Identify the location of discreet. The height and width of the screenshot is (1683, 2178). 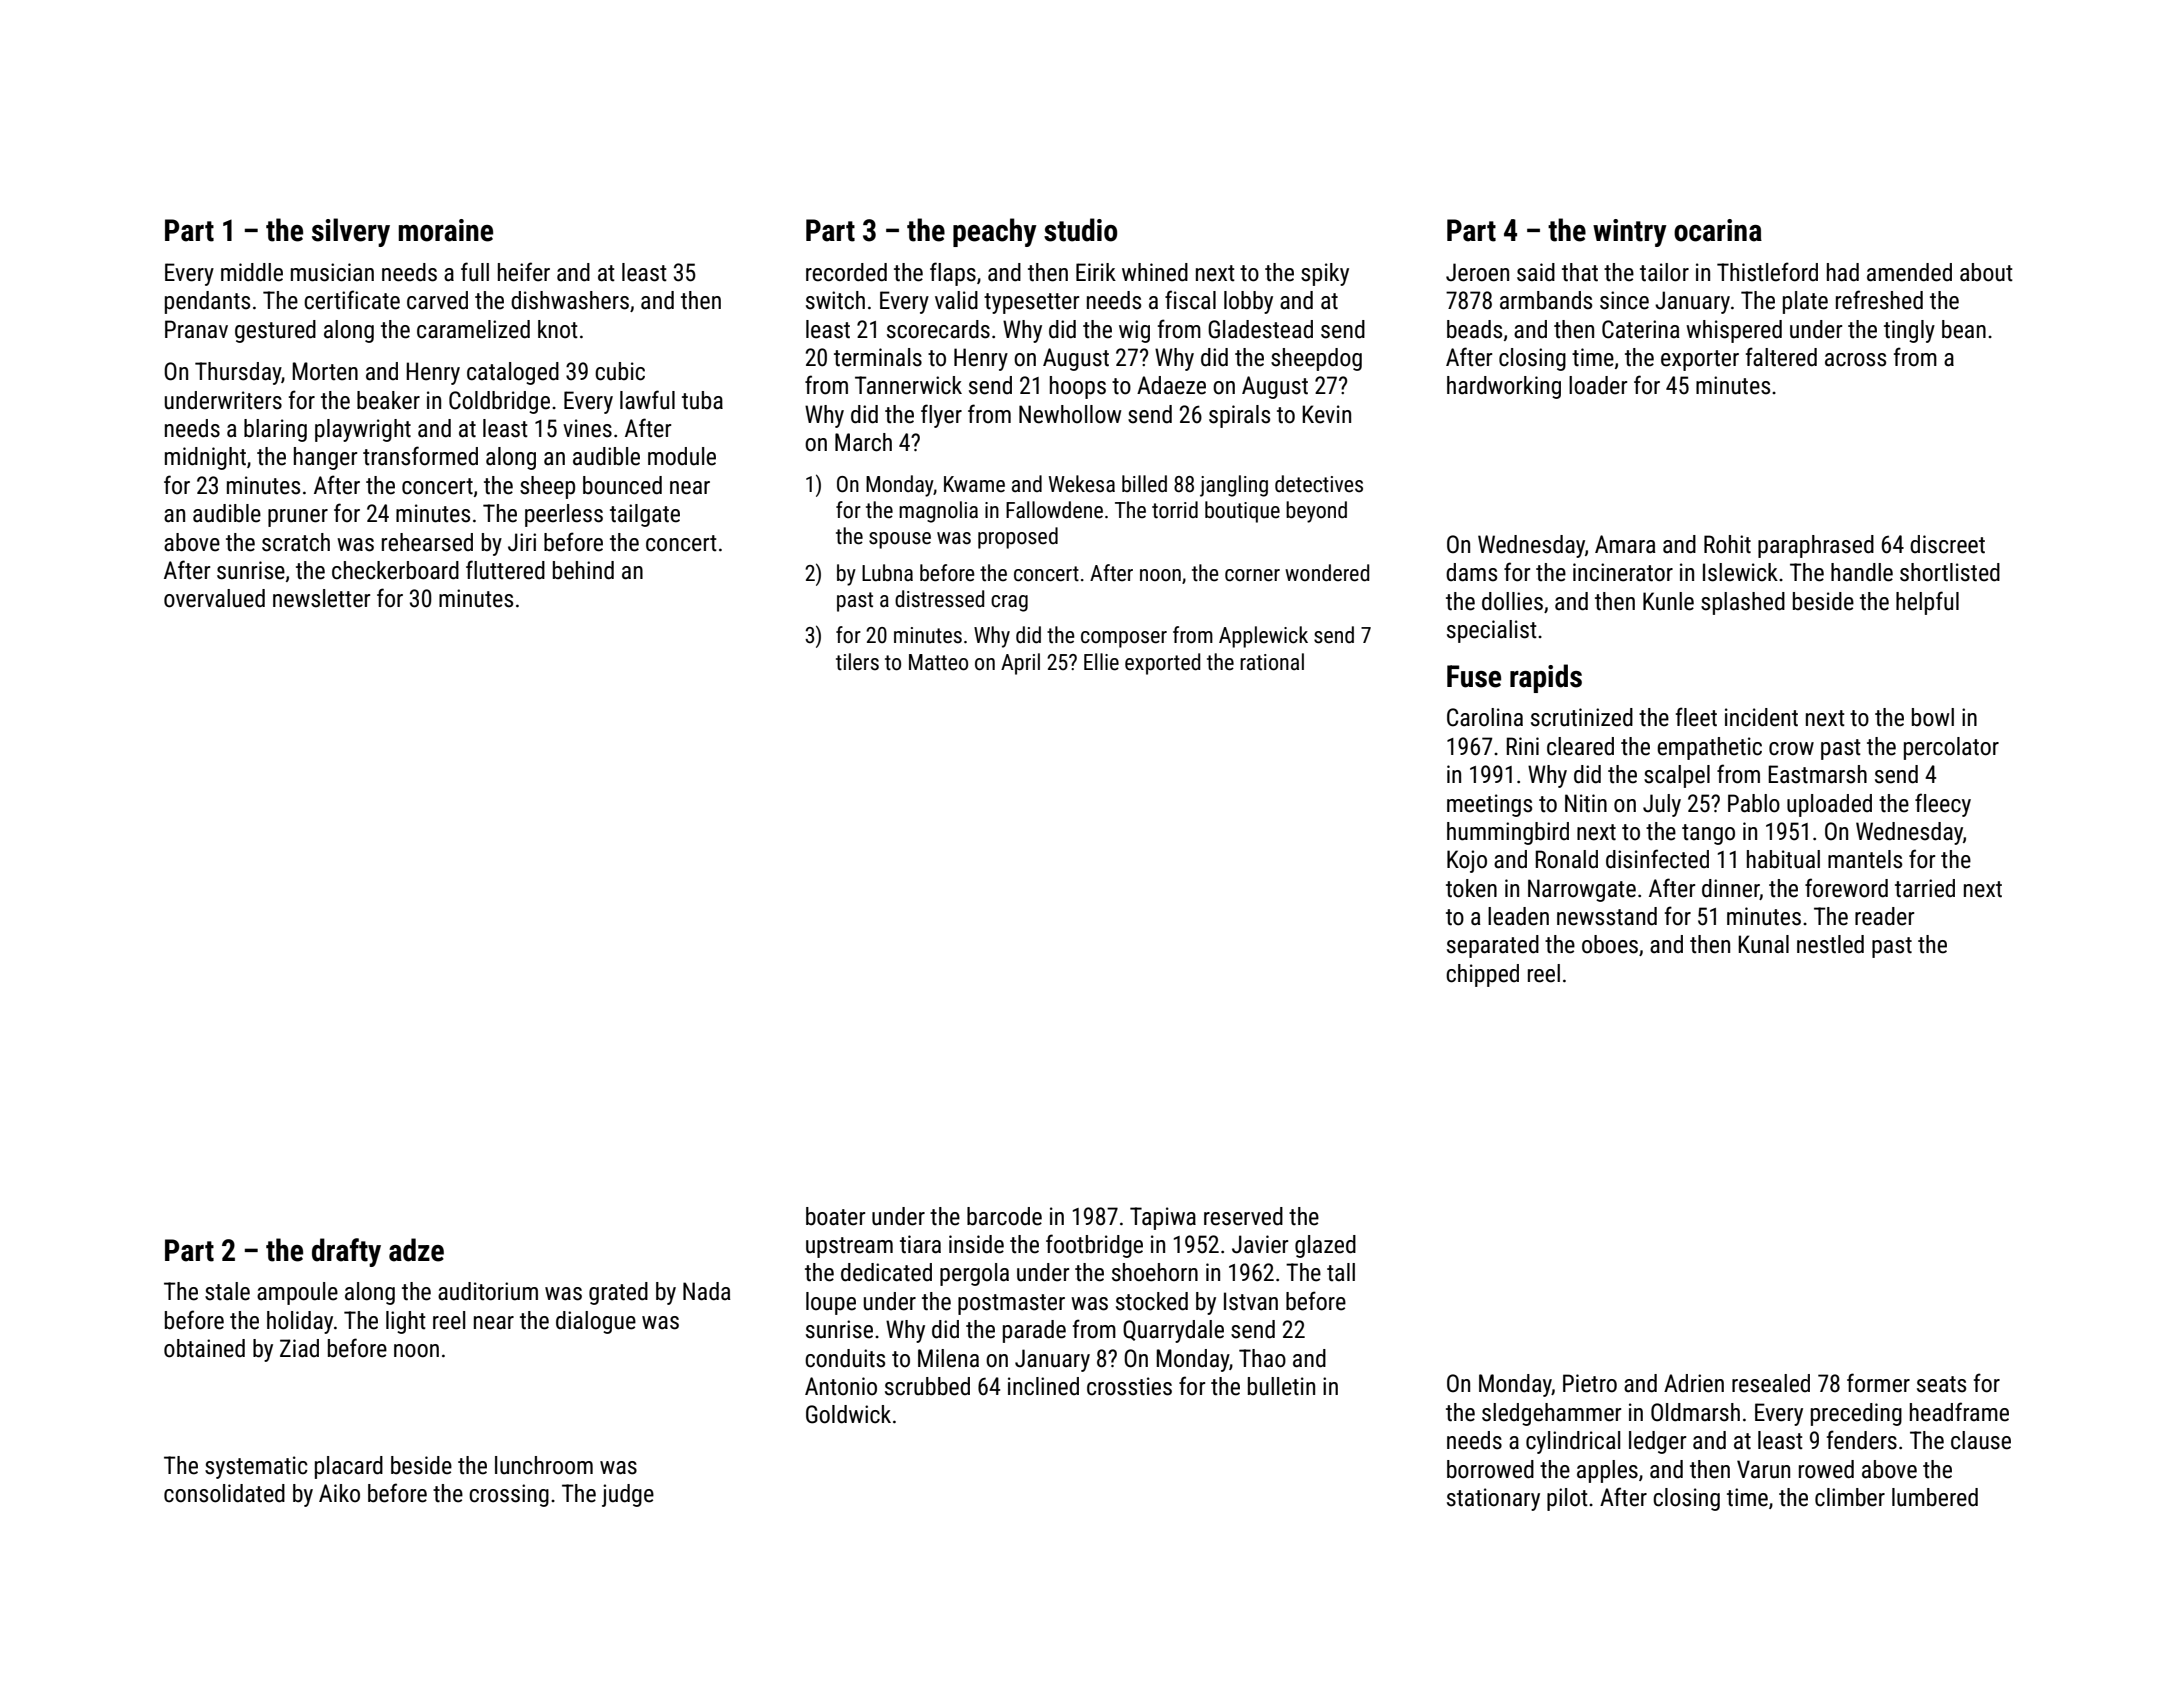
(1947, 544).
